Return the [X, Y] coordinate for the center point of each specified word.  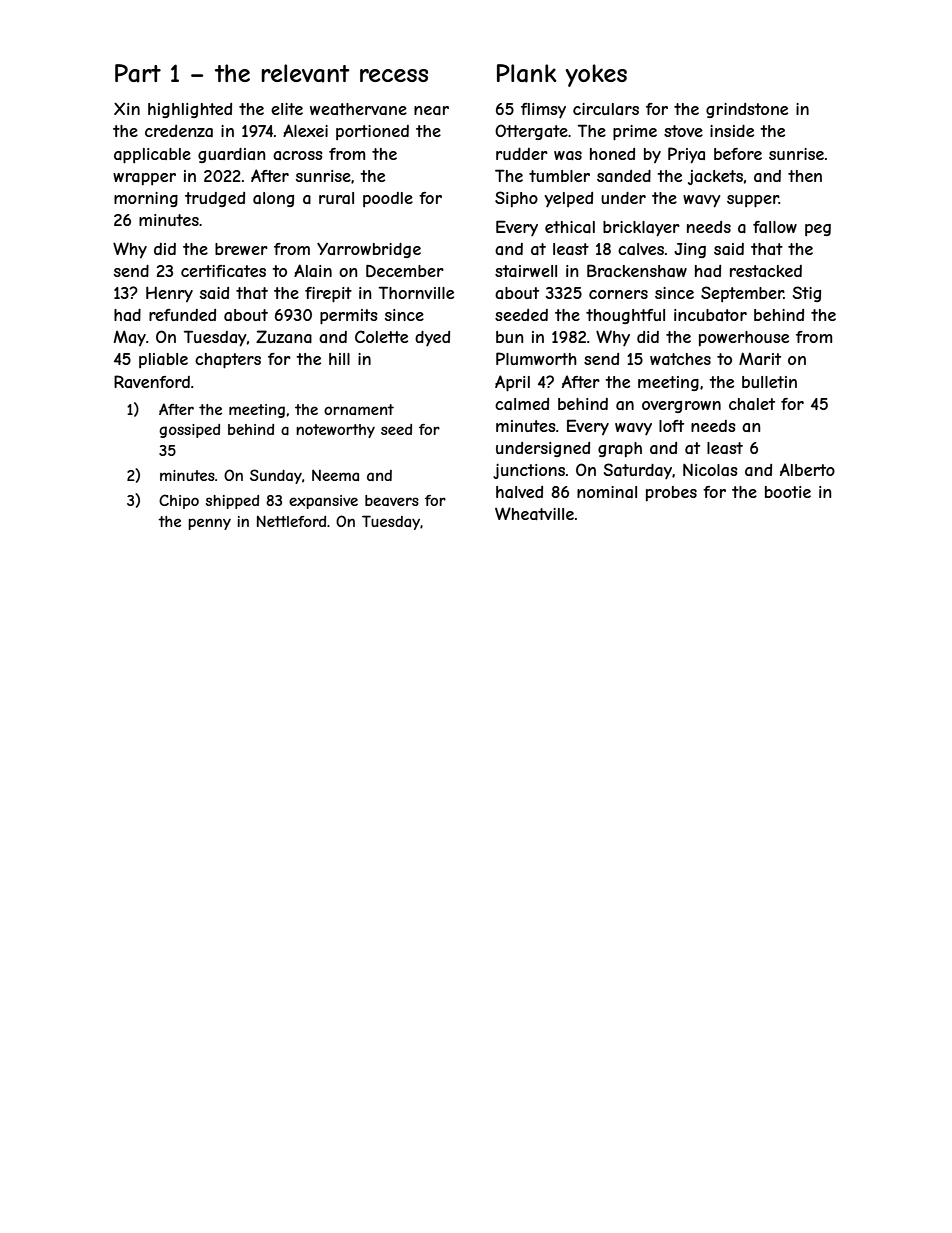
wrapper [144, 179]
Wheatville [534, 513]
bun [510, 337]
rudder [522, 154]
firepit [328, 295]
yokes [596, 75]
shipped [232, 502]
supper [753, 201]
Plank [526, 73]
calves [641, 249]
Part [138, 73]
